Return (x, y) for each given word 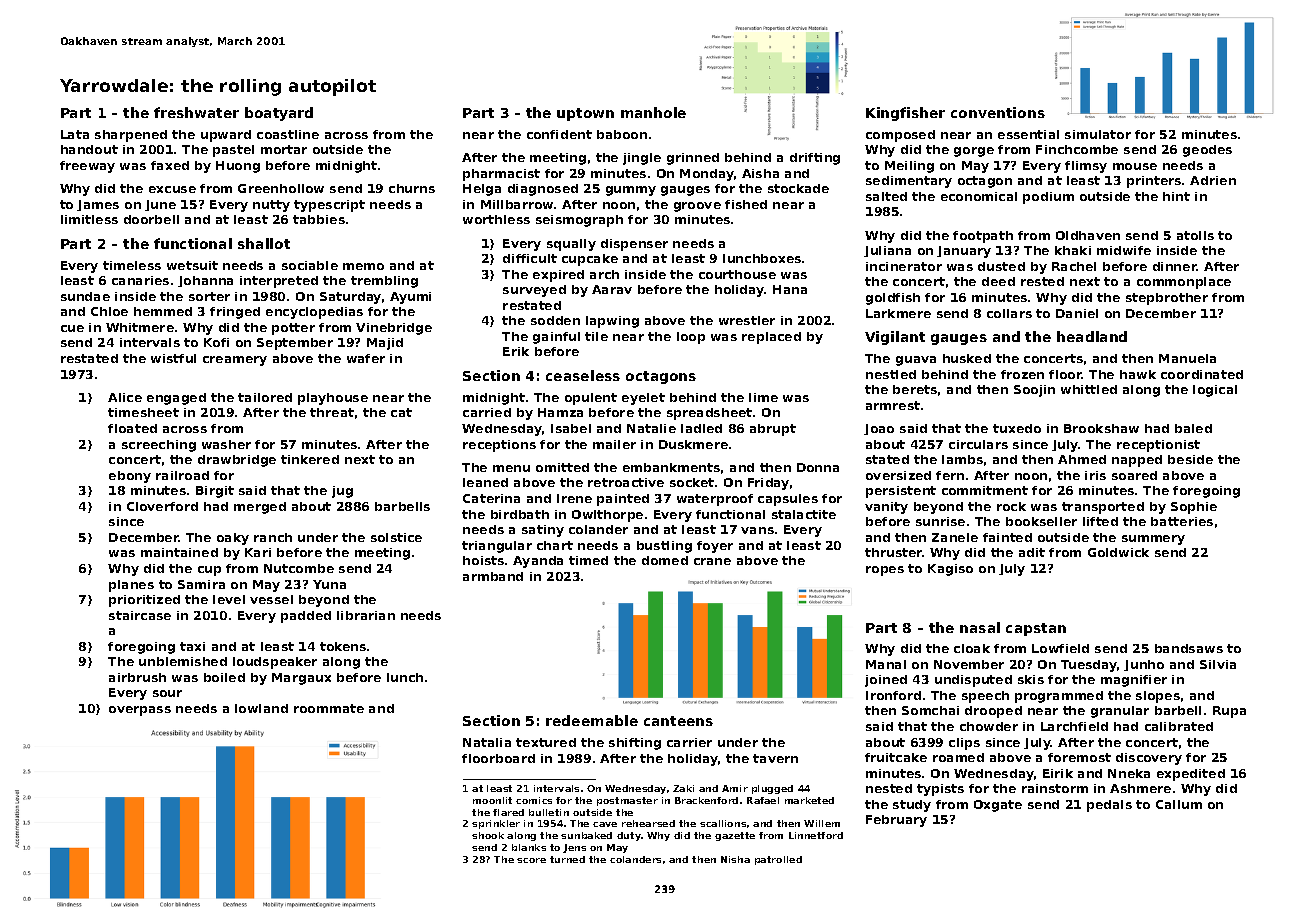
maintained (179, 552)
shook (488, 835)
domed (665, 560)
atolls (1195, 235)
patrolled (778, 860)
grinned (693, 159)
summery (1153, 540)
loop (691, 338)
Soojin (1034, 391)
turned (567, 859)
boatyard (279, 114)
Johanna (205, 281)
